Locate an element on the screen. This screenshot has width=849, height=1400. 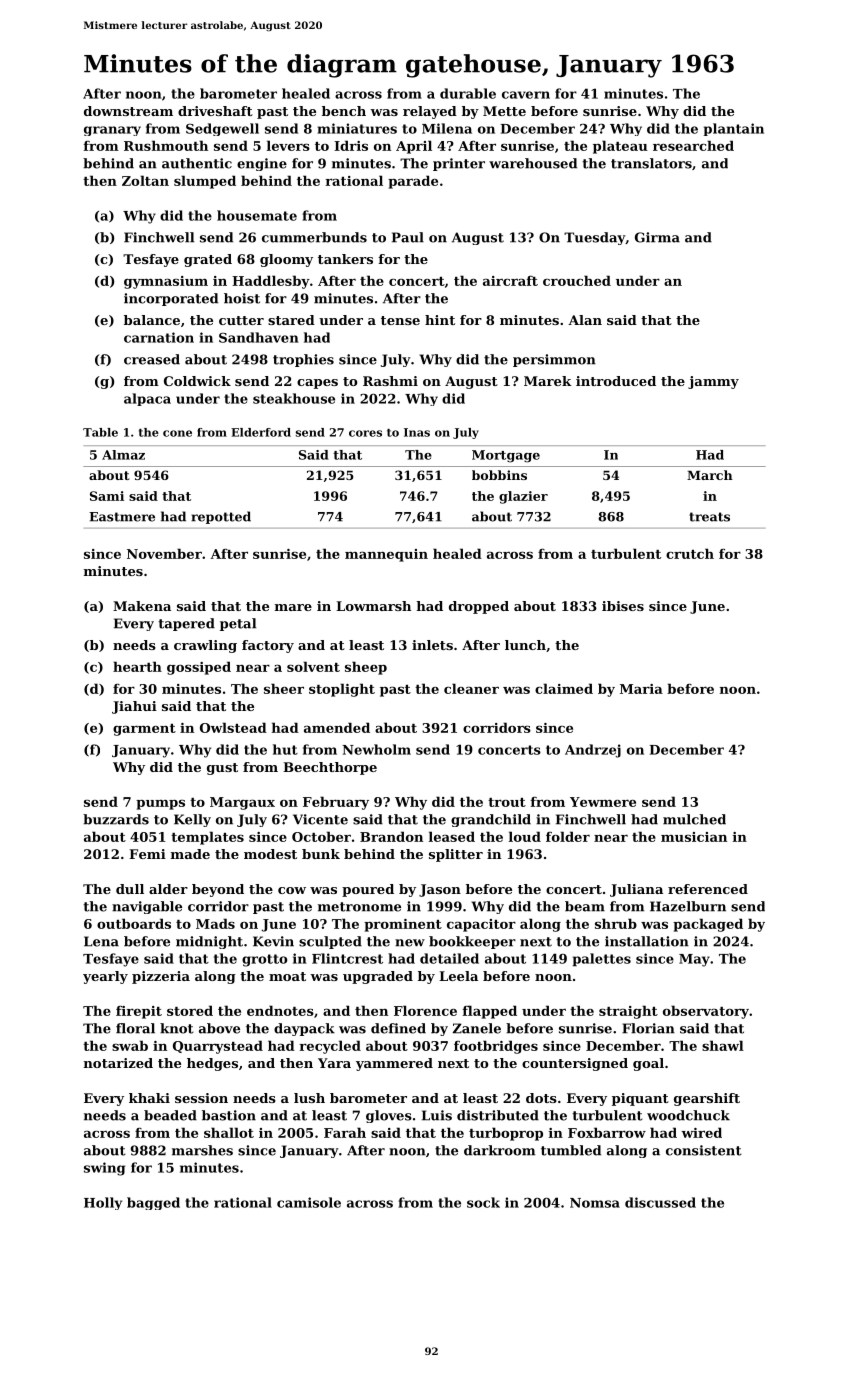
inlets is located at coordinates (432, 645).
